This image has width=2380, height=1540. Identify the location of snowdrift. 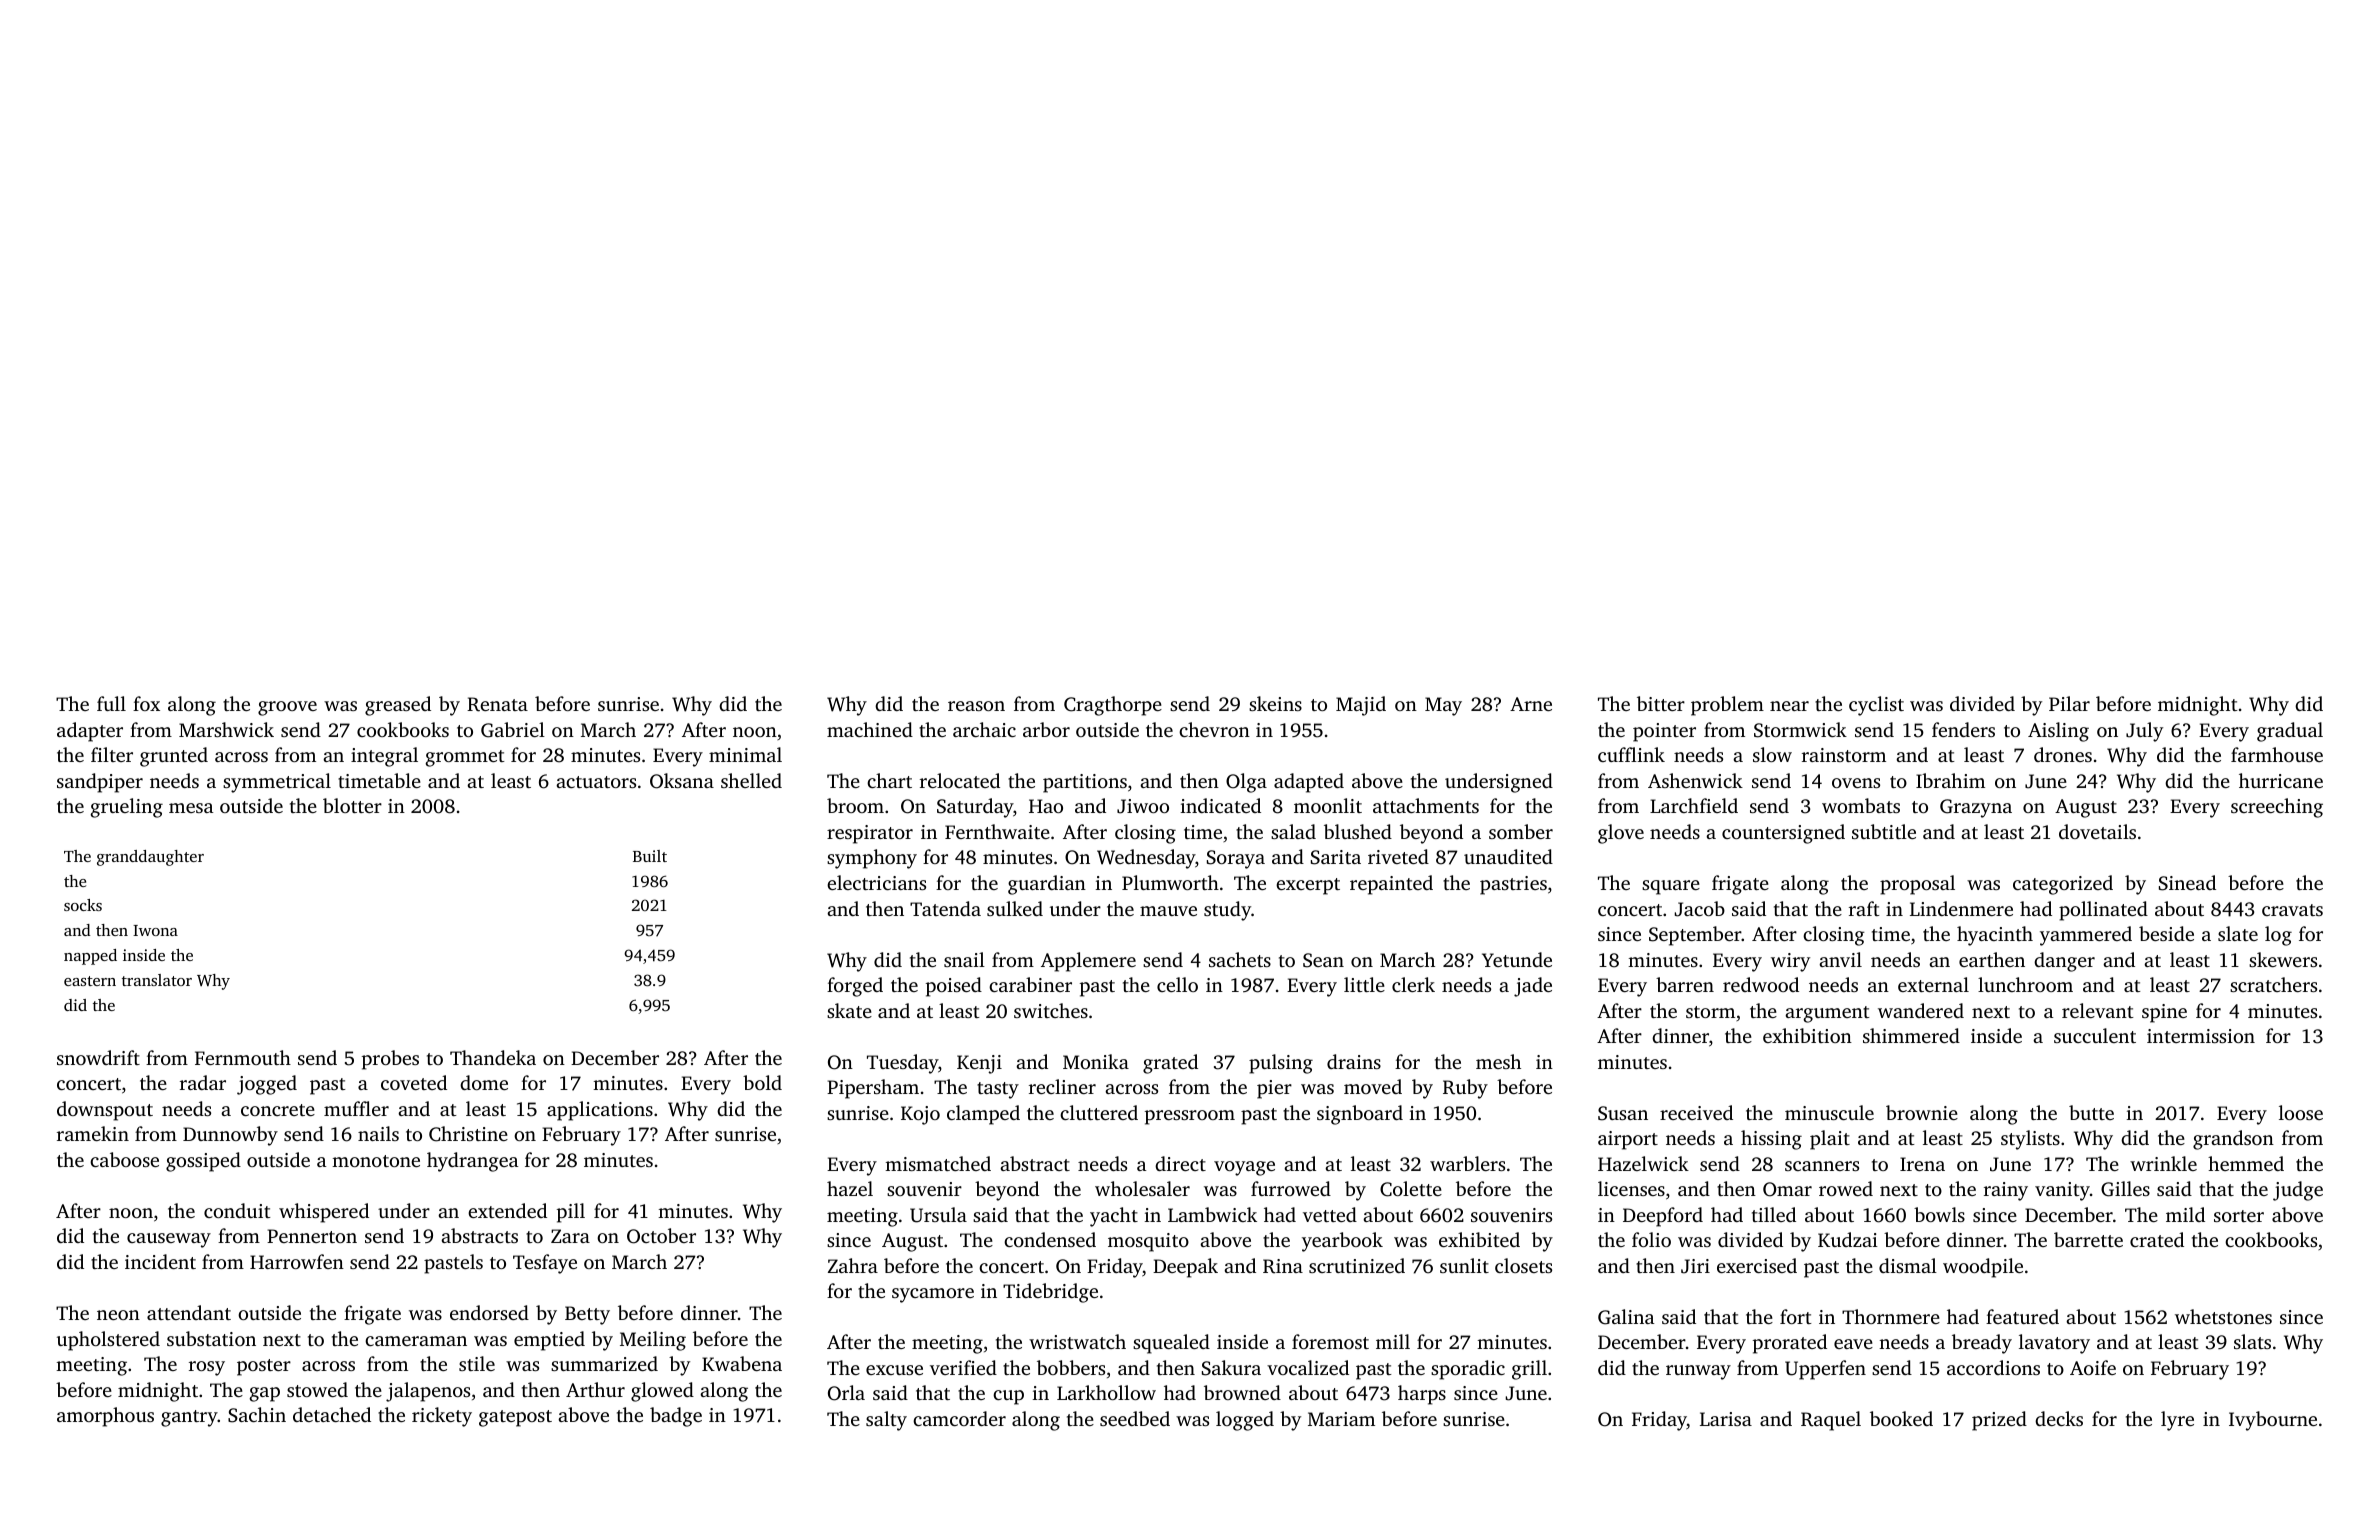
(98, 1057).
